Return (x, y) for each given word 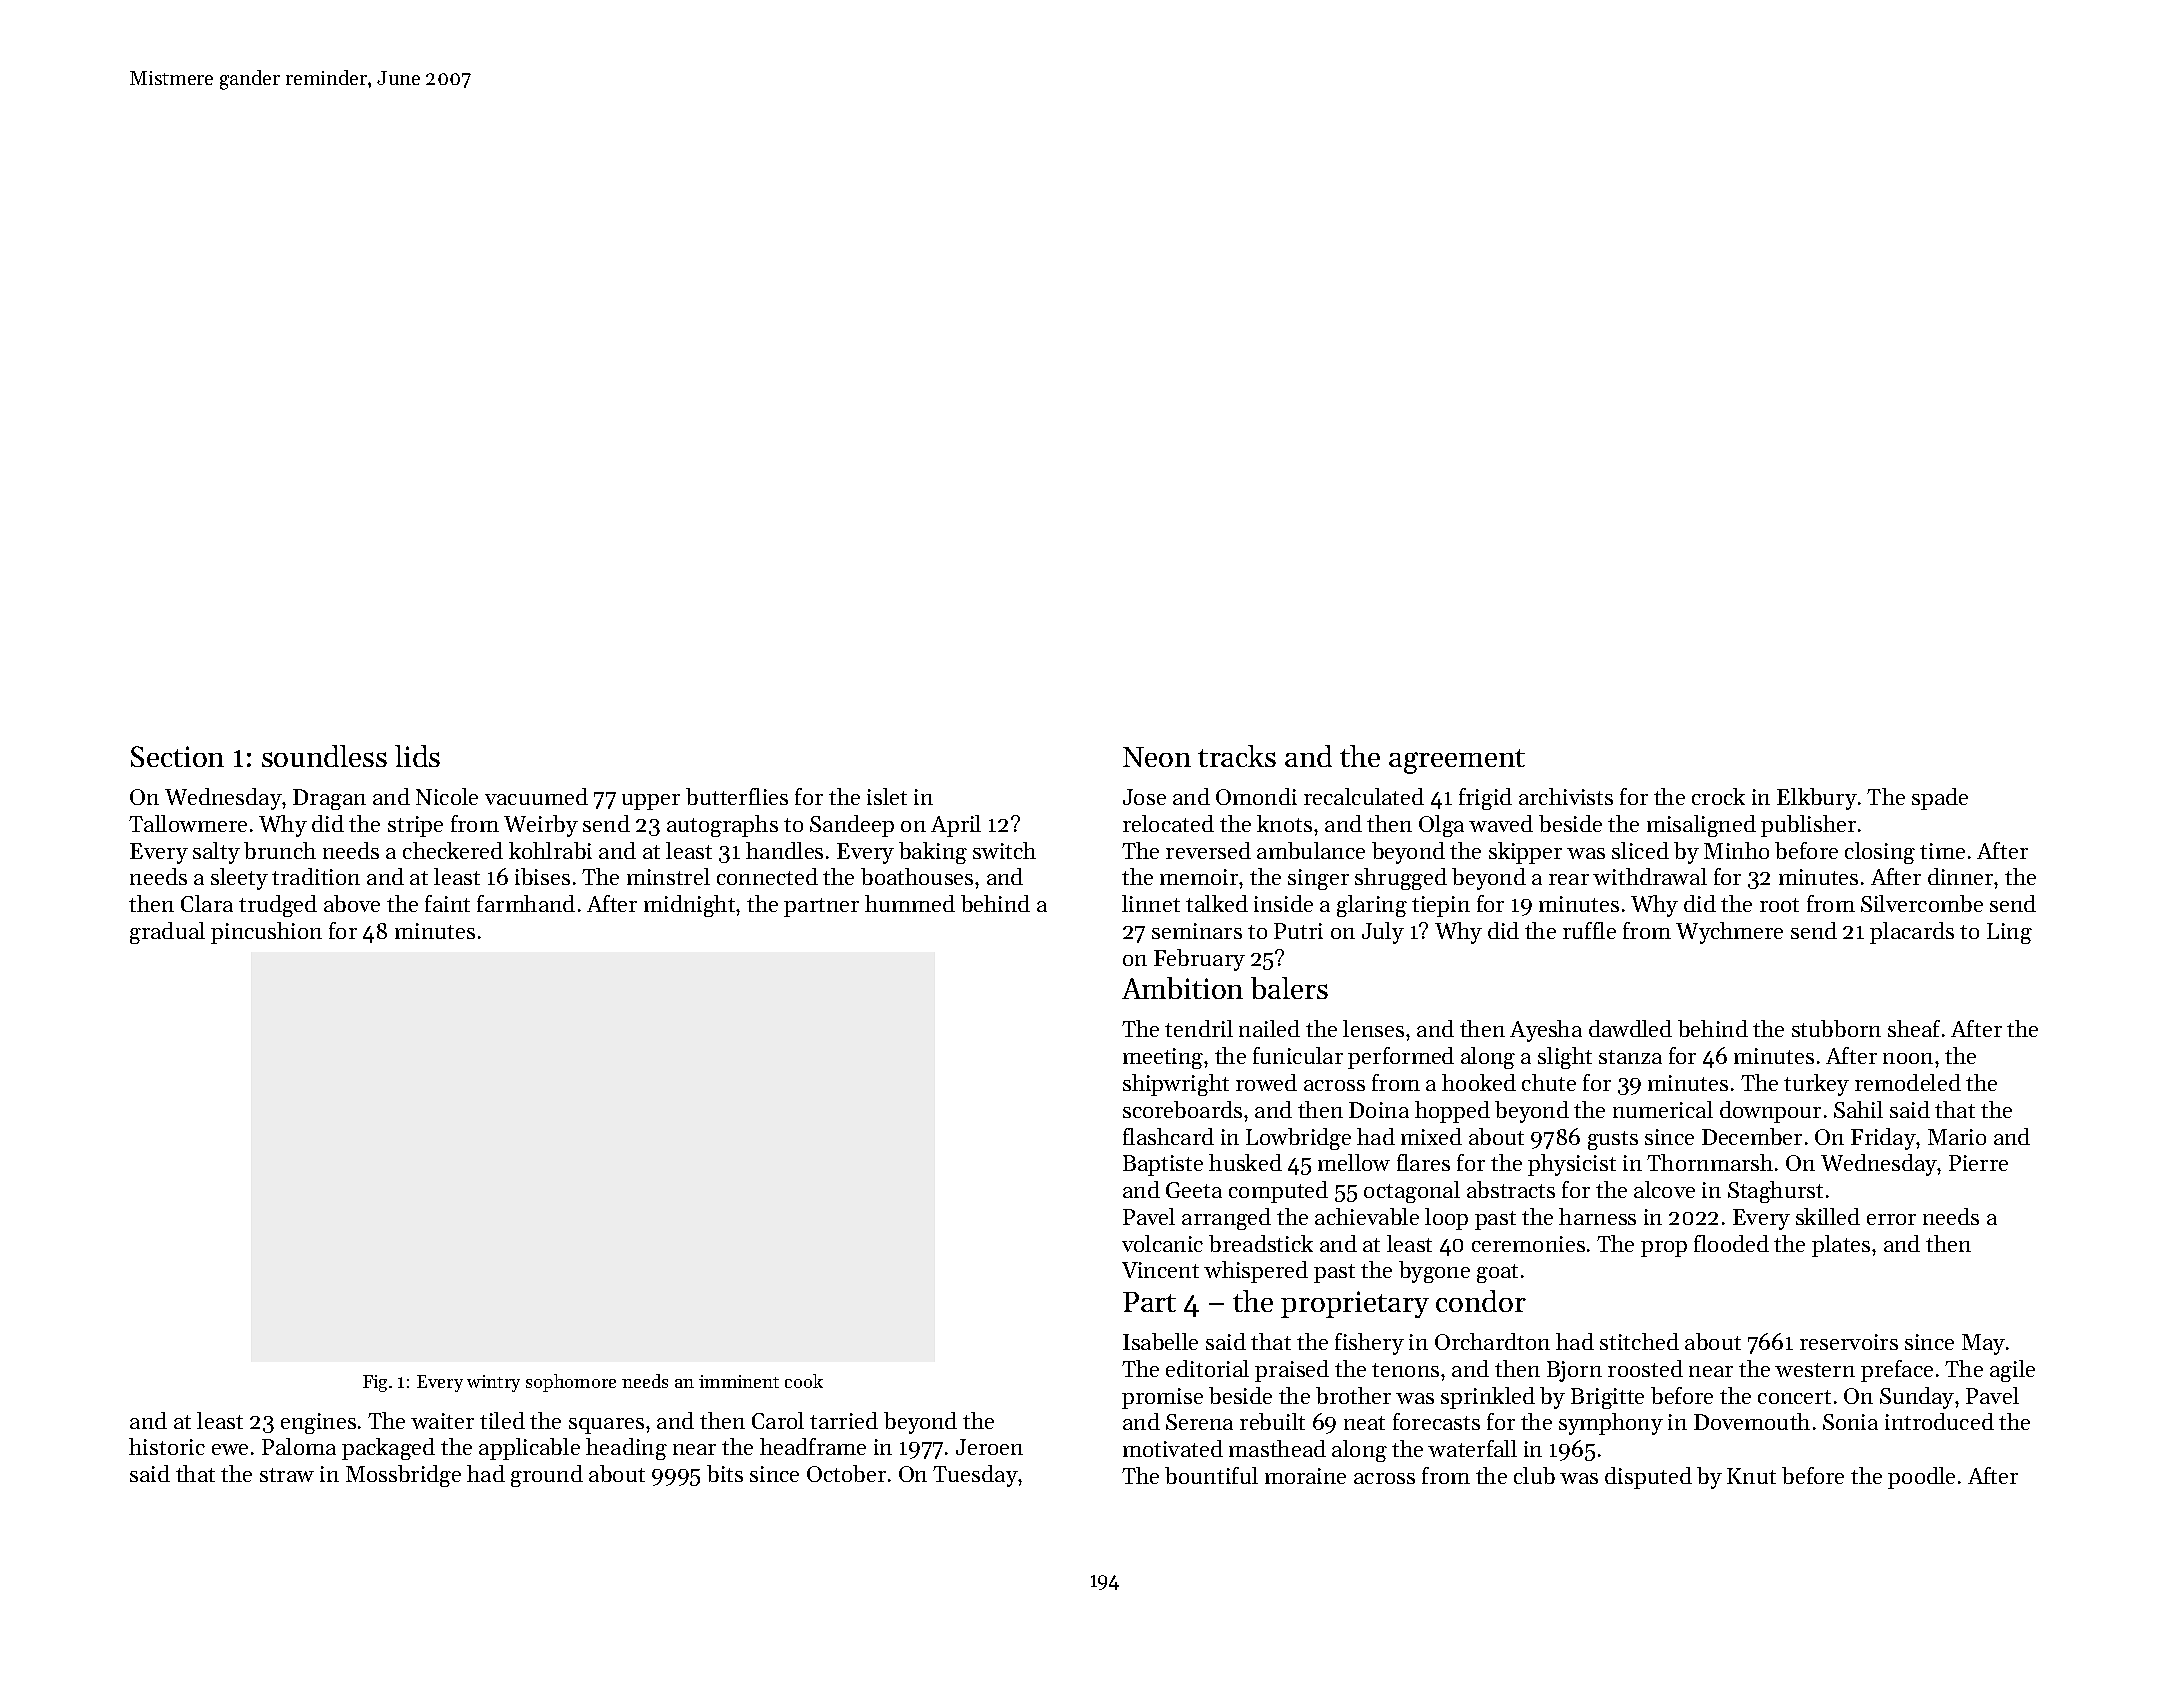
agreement (1457, 761)
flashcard (1168, 1136)
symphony (1611, 1424)
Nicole (447, 796)
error (1891, 1219)
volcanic (1162, 1243)
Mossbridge (403, 1476)
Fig (375, 1383)
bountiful (1211, 1475)
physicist (1572, 1165)
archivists (1566, 796)
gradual (167, 933)
